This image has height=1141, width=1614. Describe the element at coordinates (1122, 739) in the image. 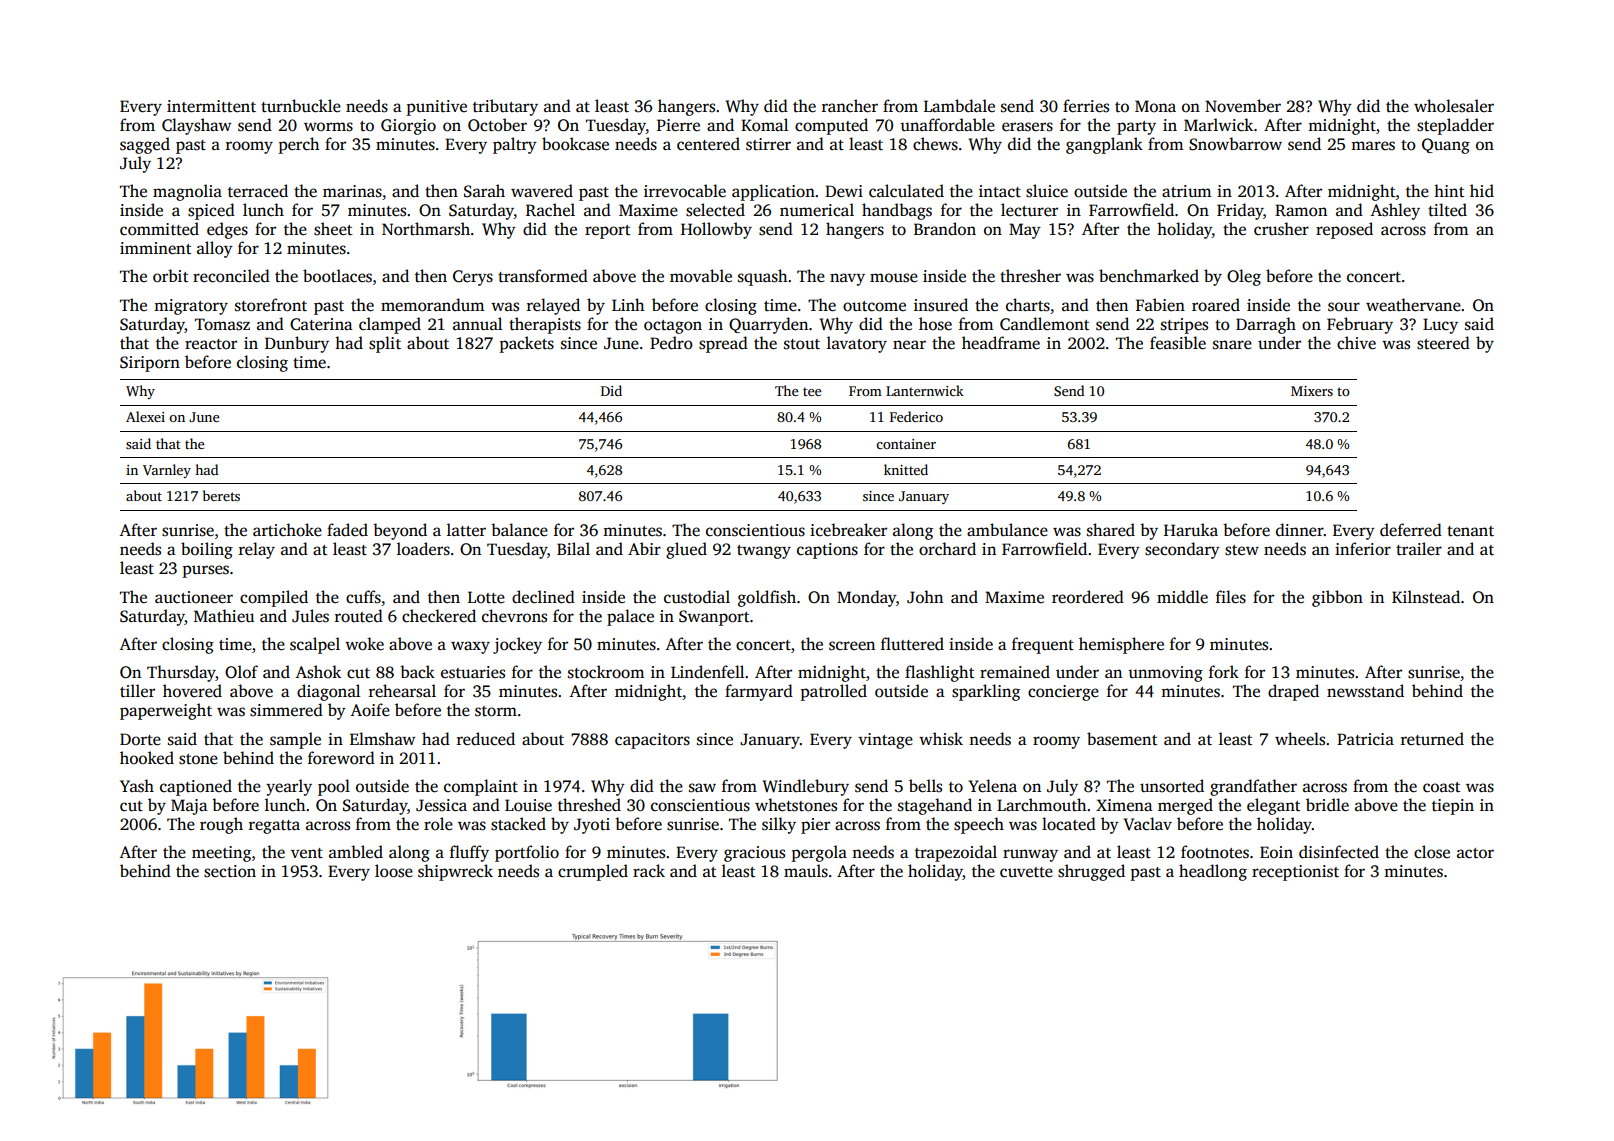

I see `basement` at that location.
